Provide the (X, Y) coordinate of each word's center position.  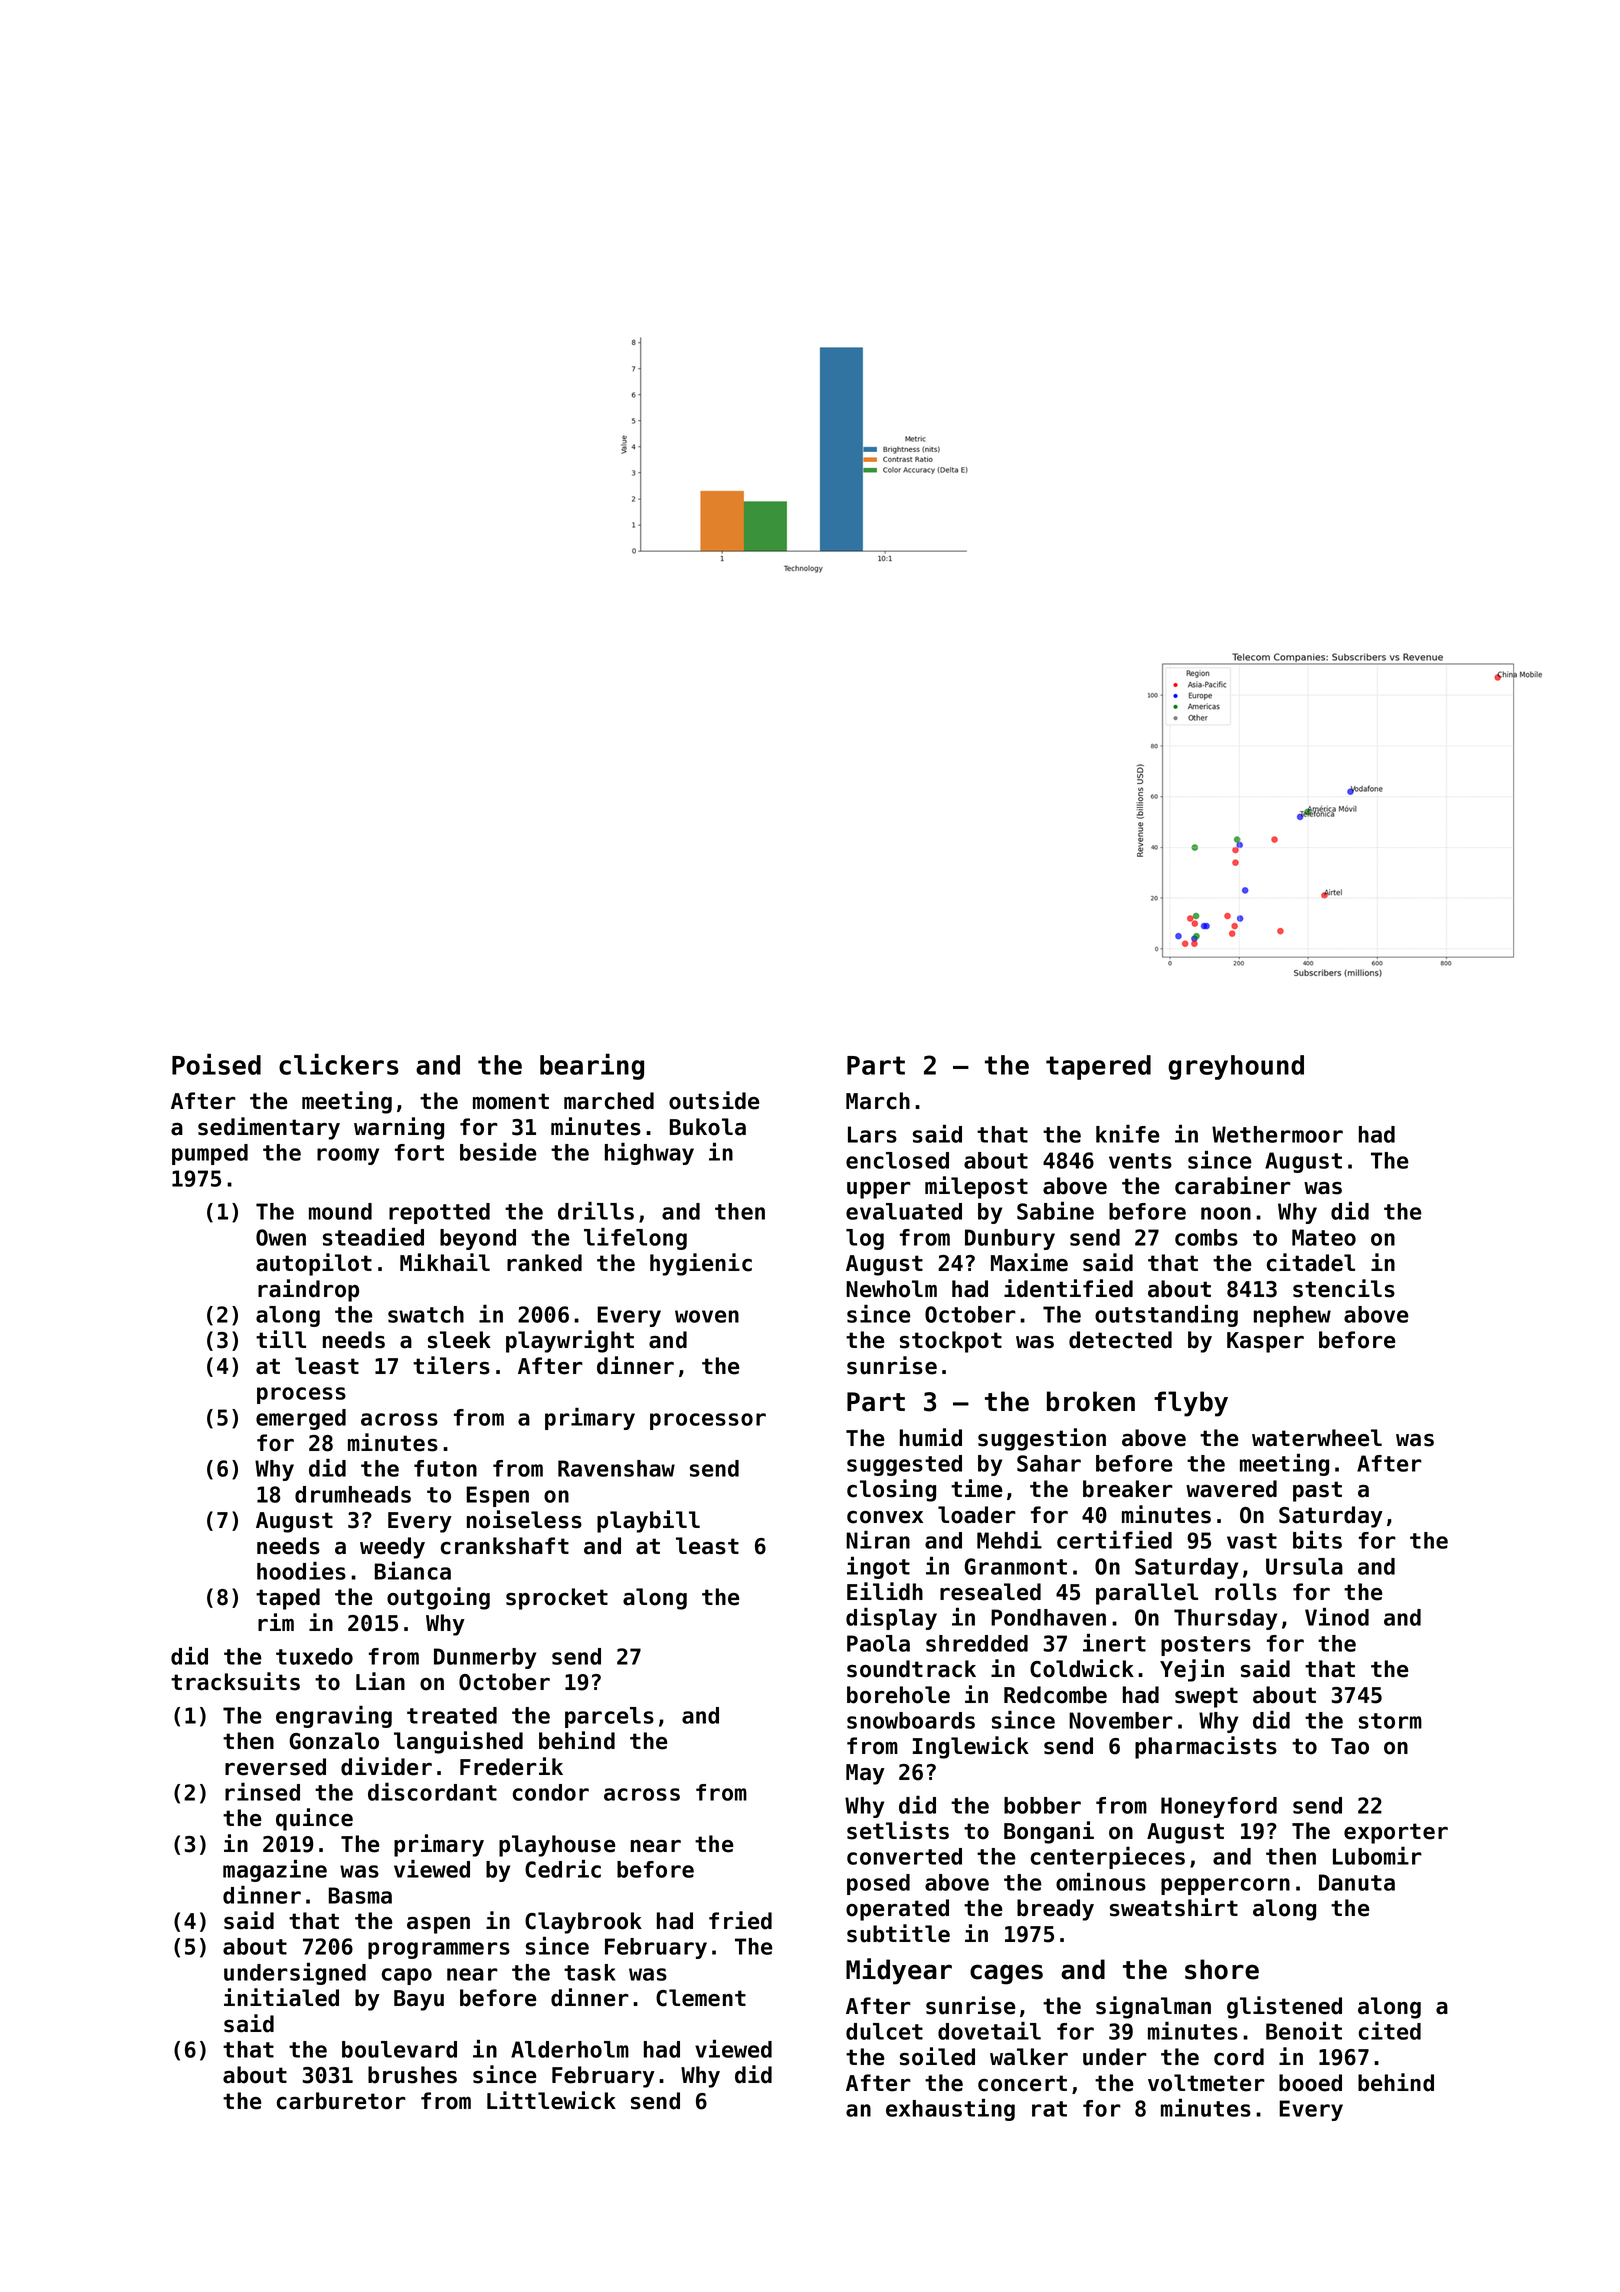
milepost (976, 1187)
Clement (701, 1998)
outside (714, 1100)
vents (1140, 1161)
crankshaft (505, 1546)
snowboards (911, 1720)
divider (386, 1766)
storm (1390, 1721)
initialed (281, 1997)
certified (1114, 1540)
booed (1310, 2083)
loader (977, 1515)
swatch (426, 1314)
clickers (339, 1064)
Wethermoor (1277, 1134)
